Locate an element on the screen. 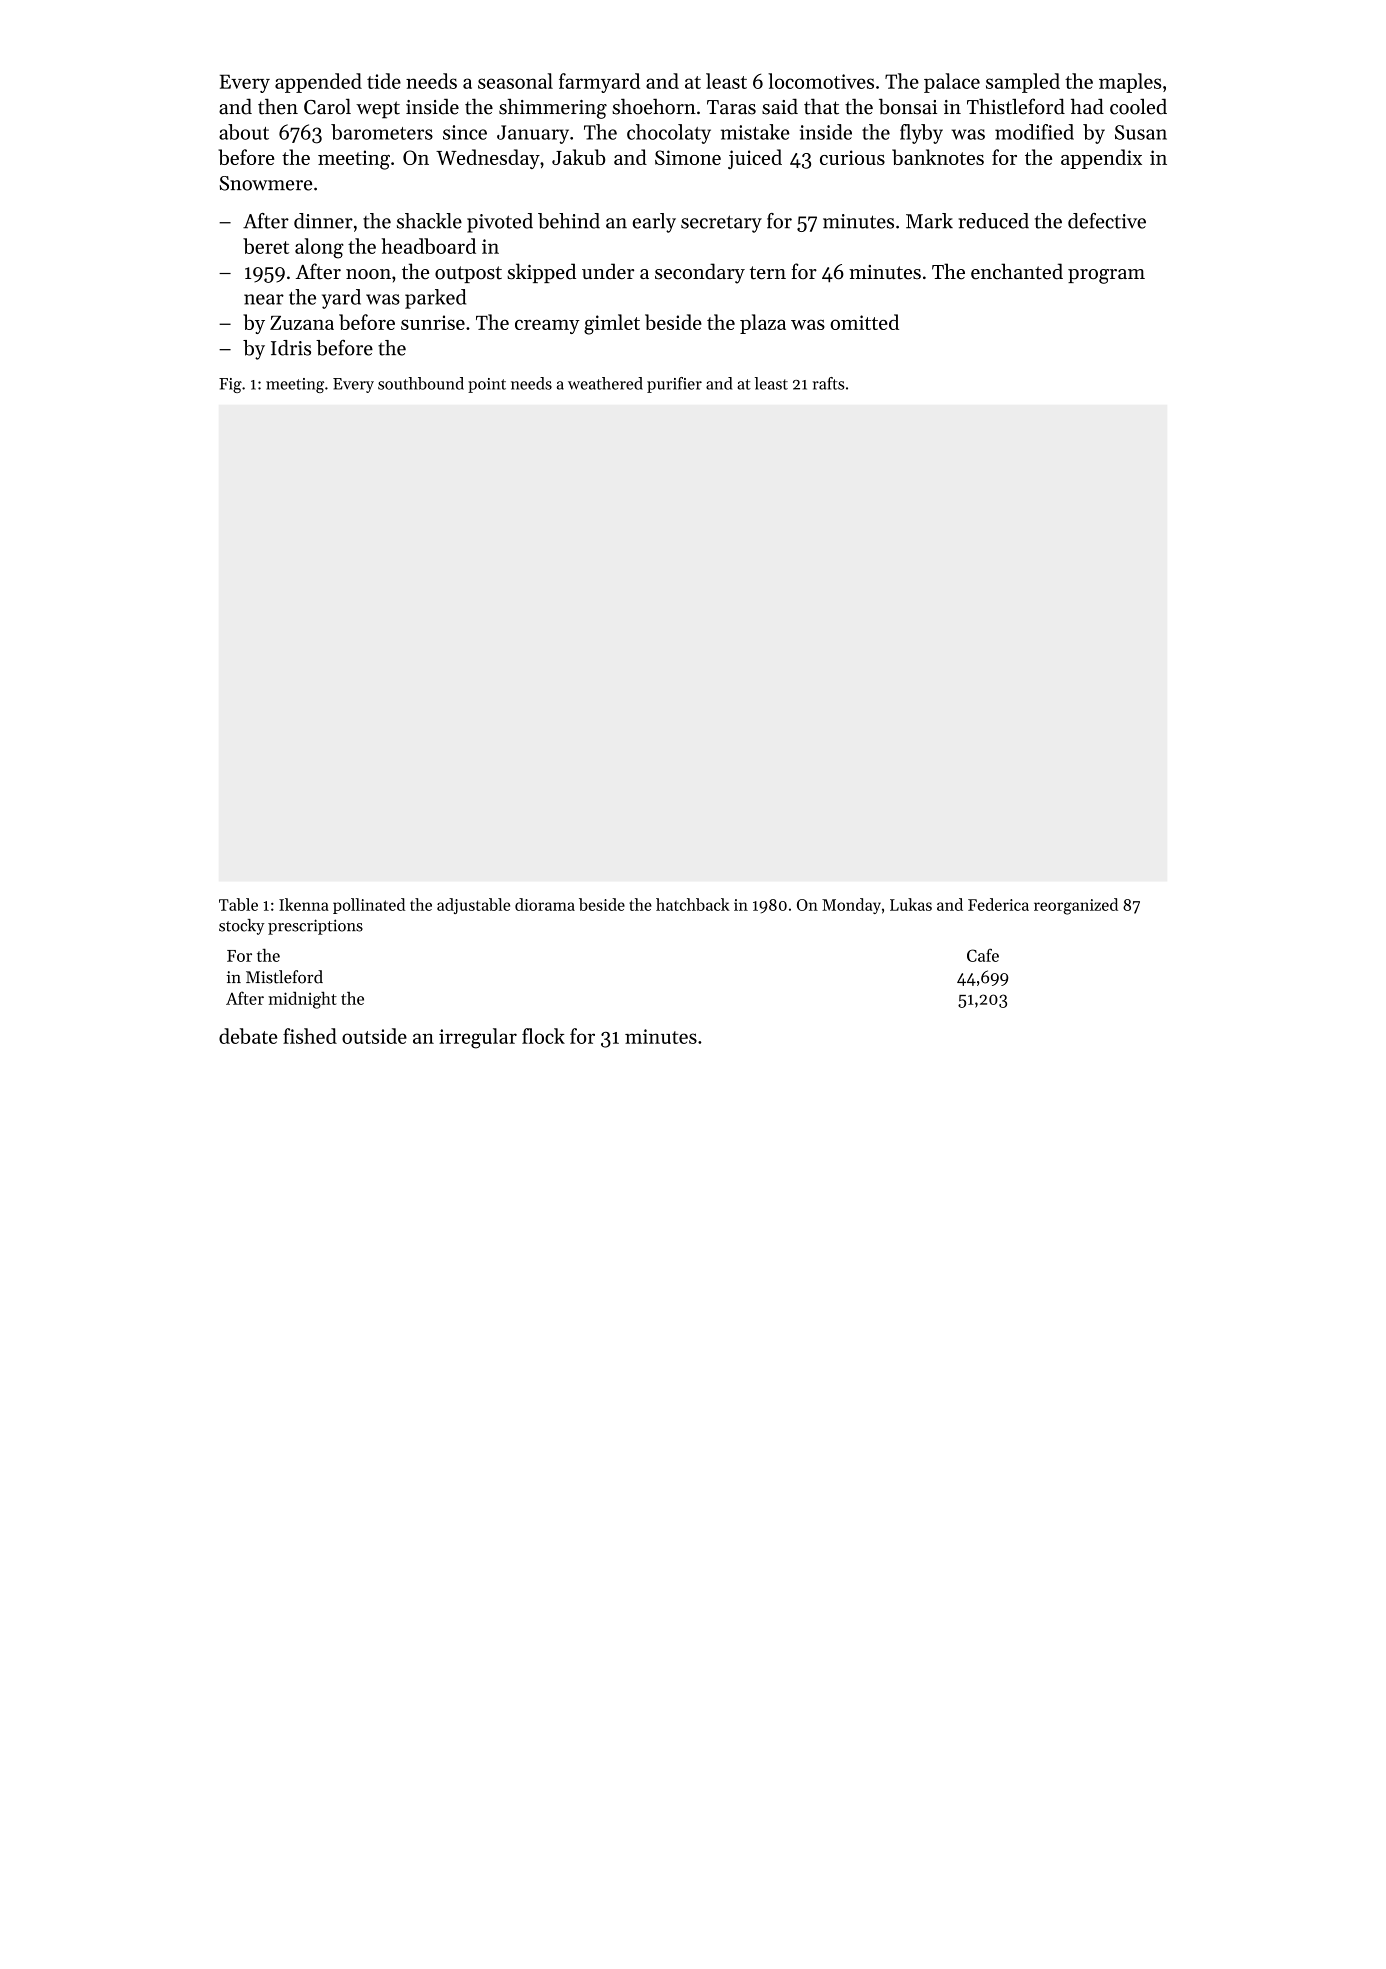 The image size is (1386, 1969). irregular is located at coordinates (478, 1038).
